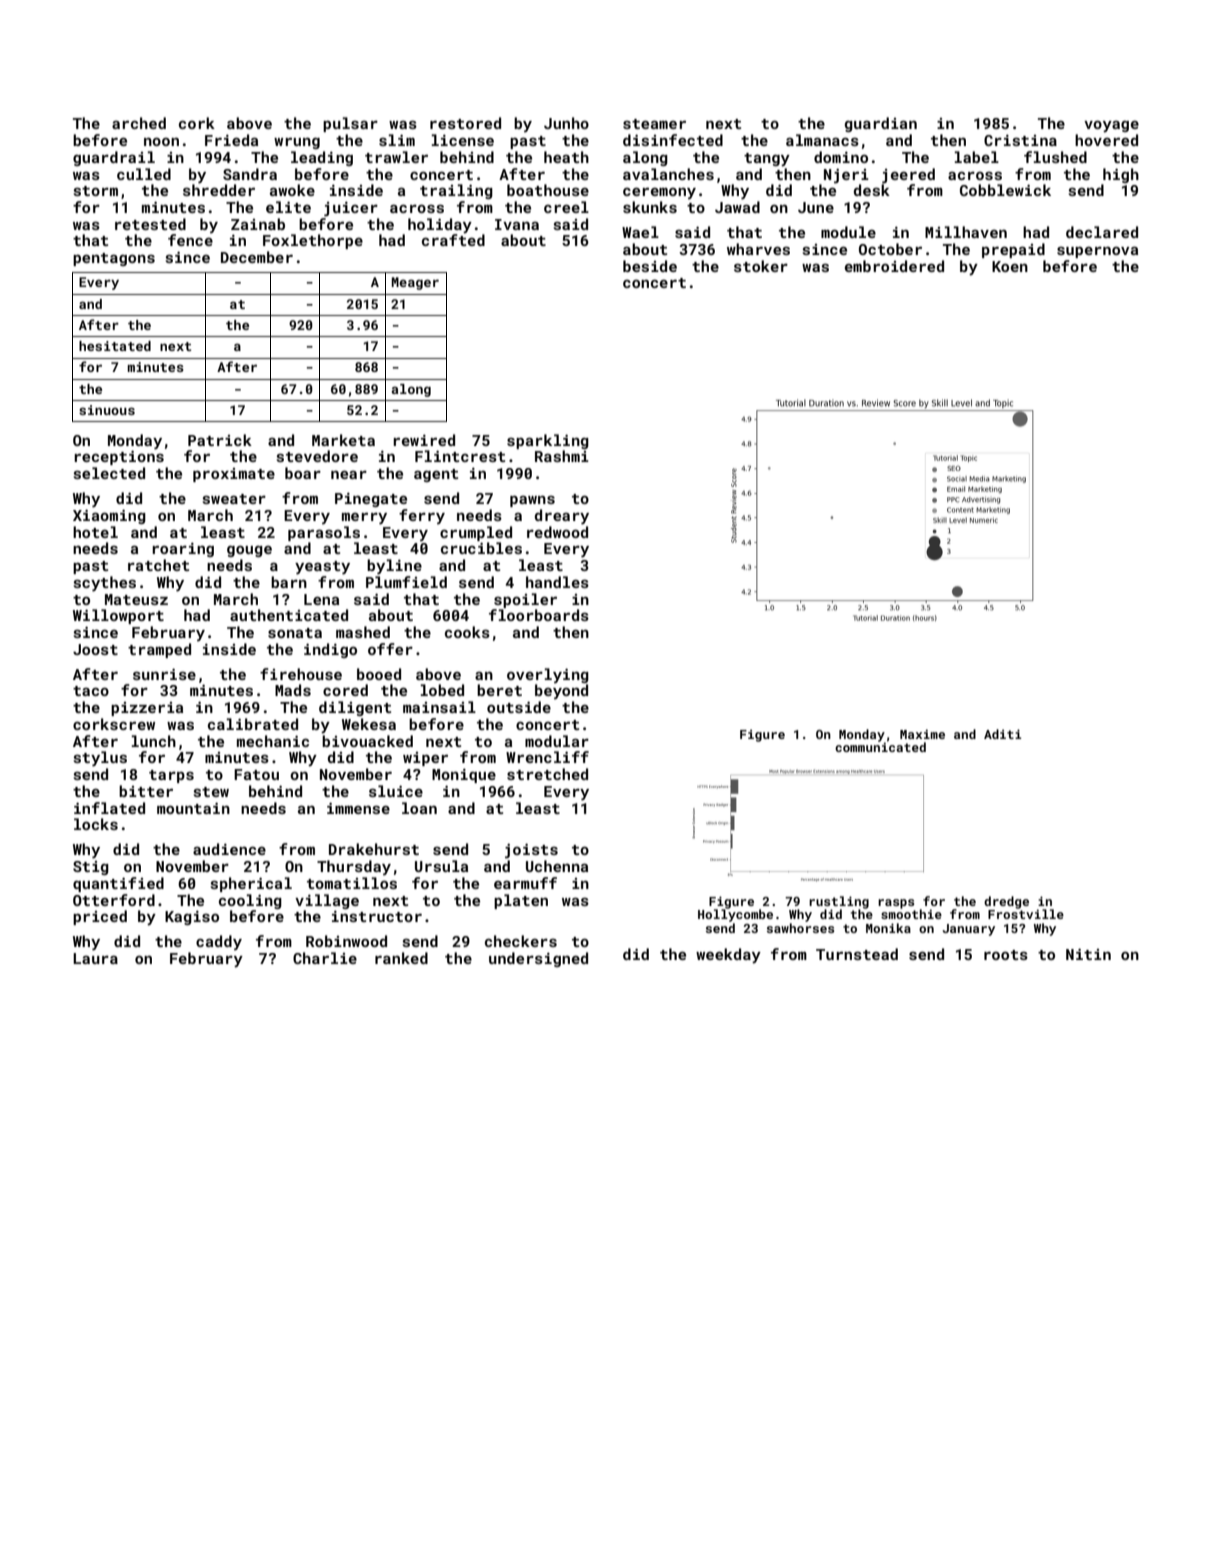 This image has height=1568, width=1212. I want to click on ratchet, so click(158, 565).
